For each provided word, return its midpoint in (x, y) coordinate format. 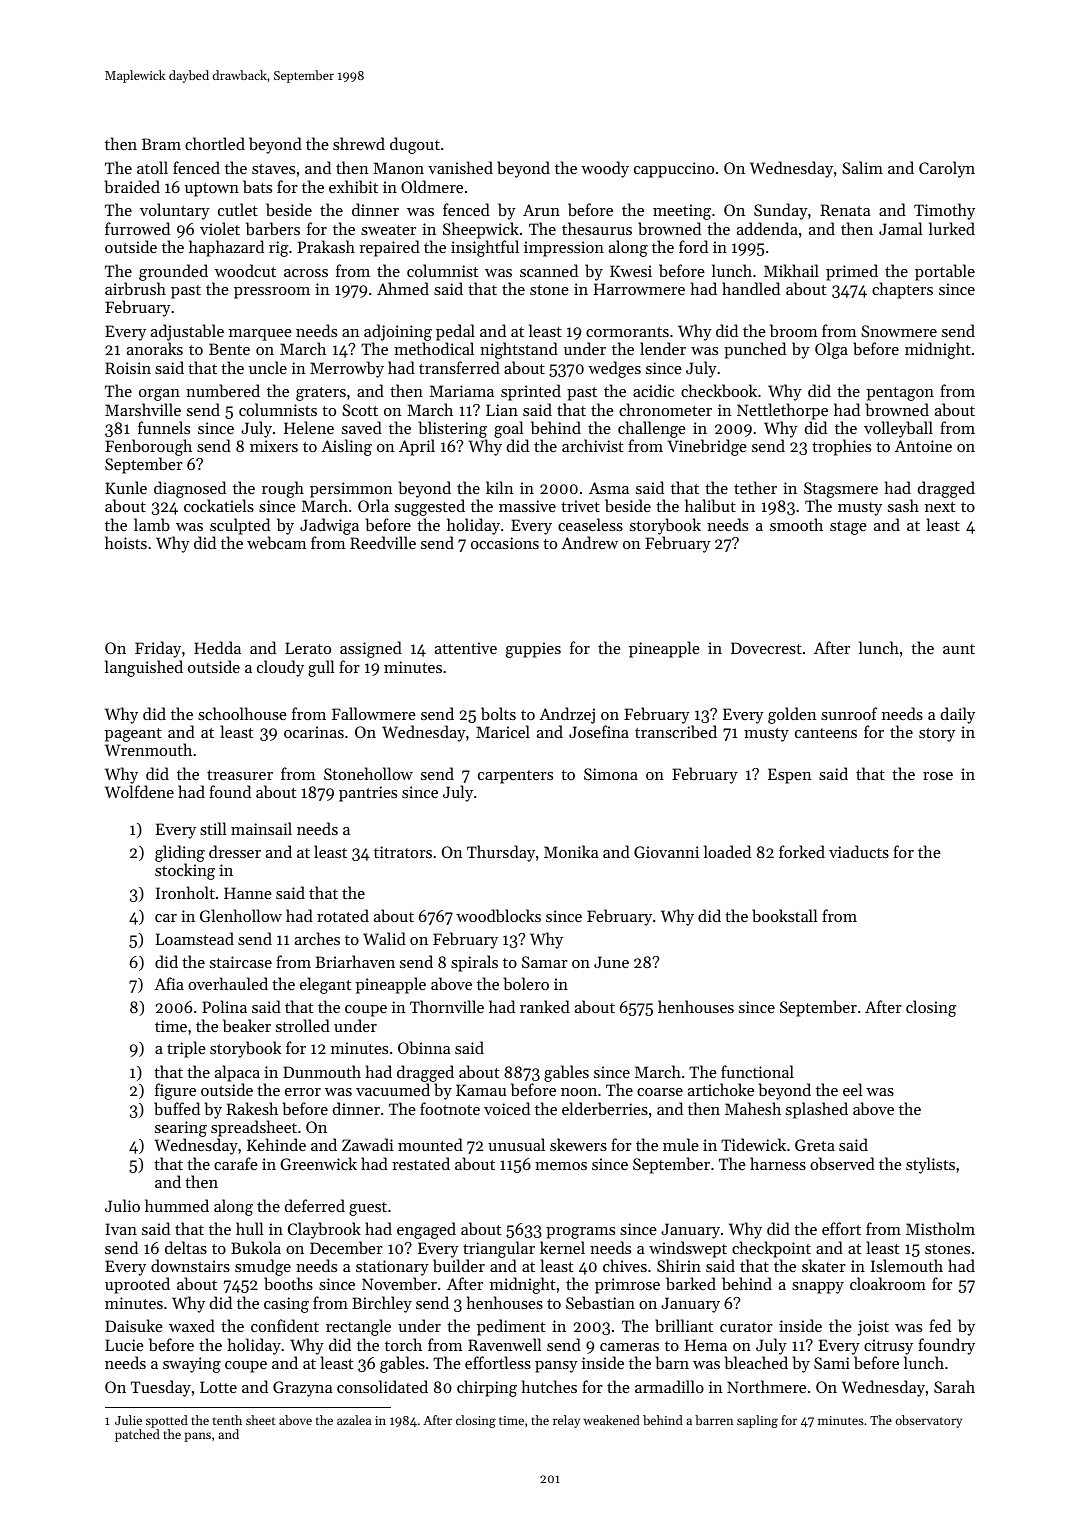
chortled (215, 143)
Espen (790, 776)
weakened (611, 1420)
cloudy (280, 668)
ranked (545, 1006)
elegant (325, 985)
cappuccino (674, 170)
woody (605, 169)
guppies (533, 650)
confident (285, 1325)
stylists (930, 1165)
